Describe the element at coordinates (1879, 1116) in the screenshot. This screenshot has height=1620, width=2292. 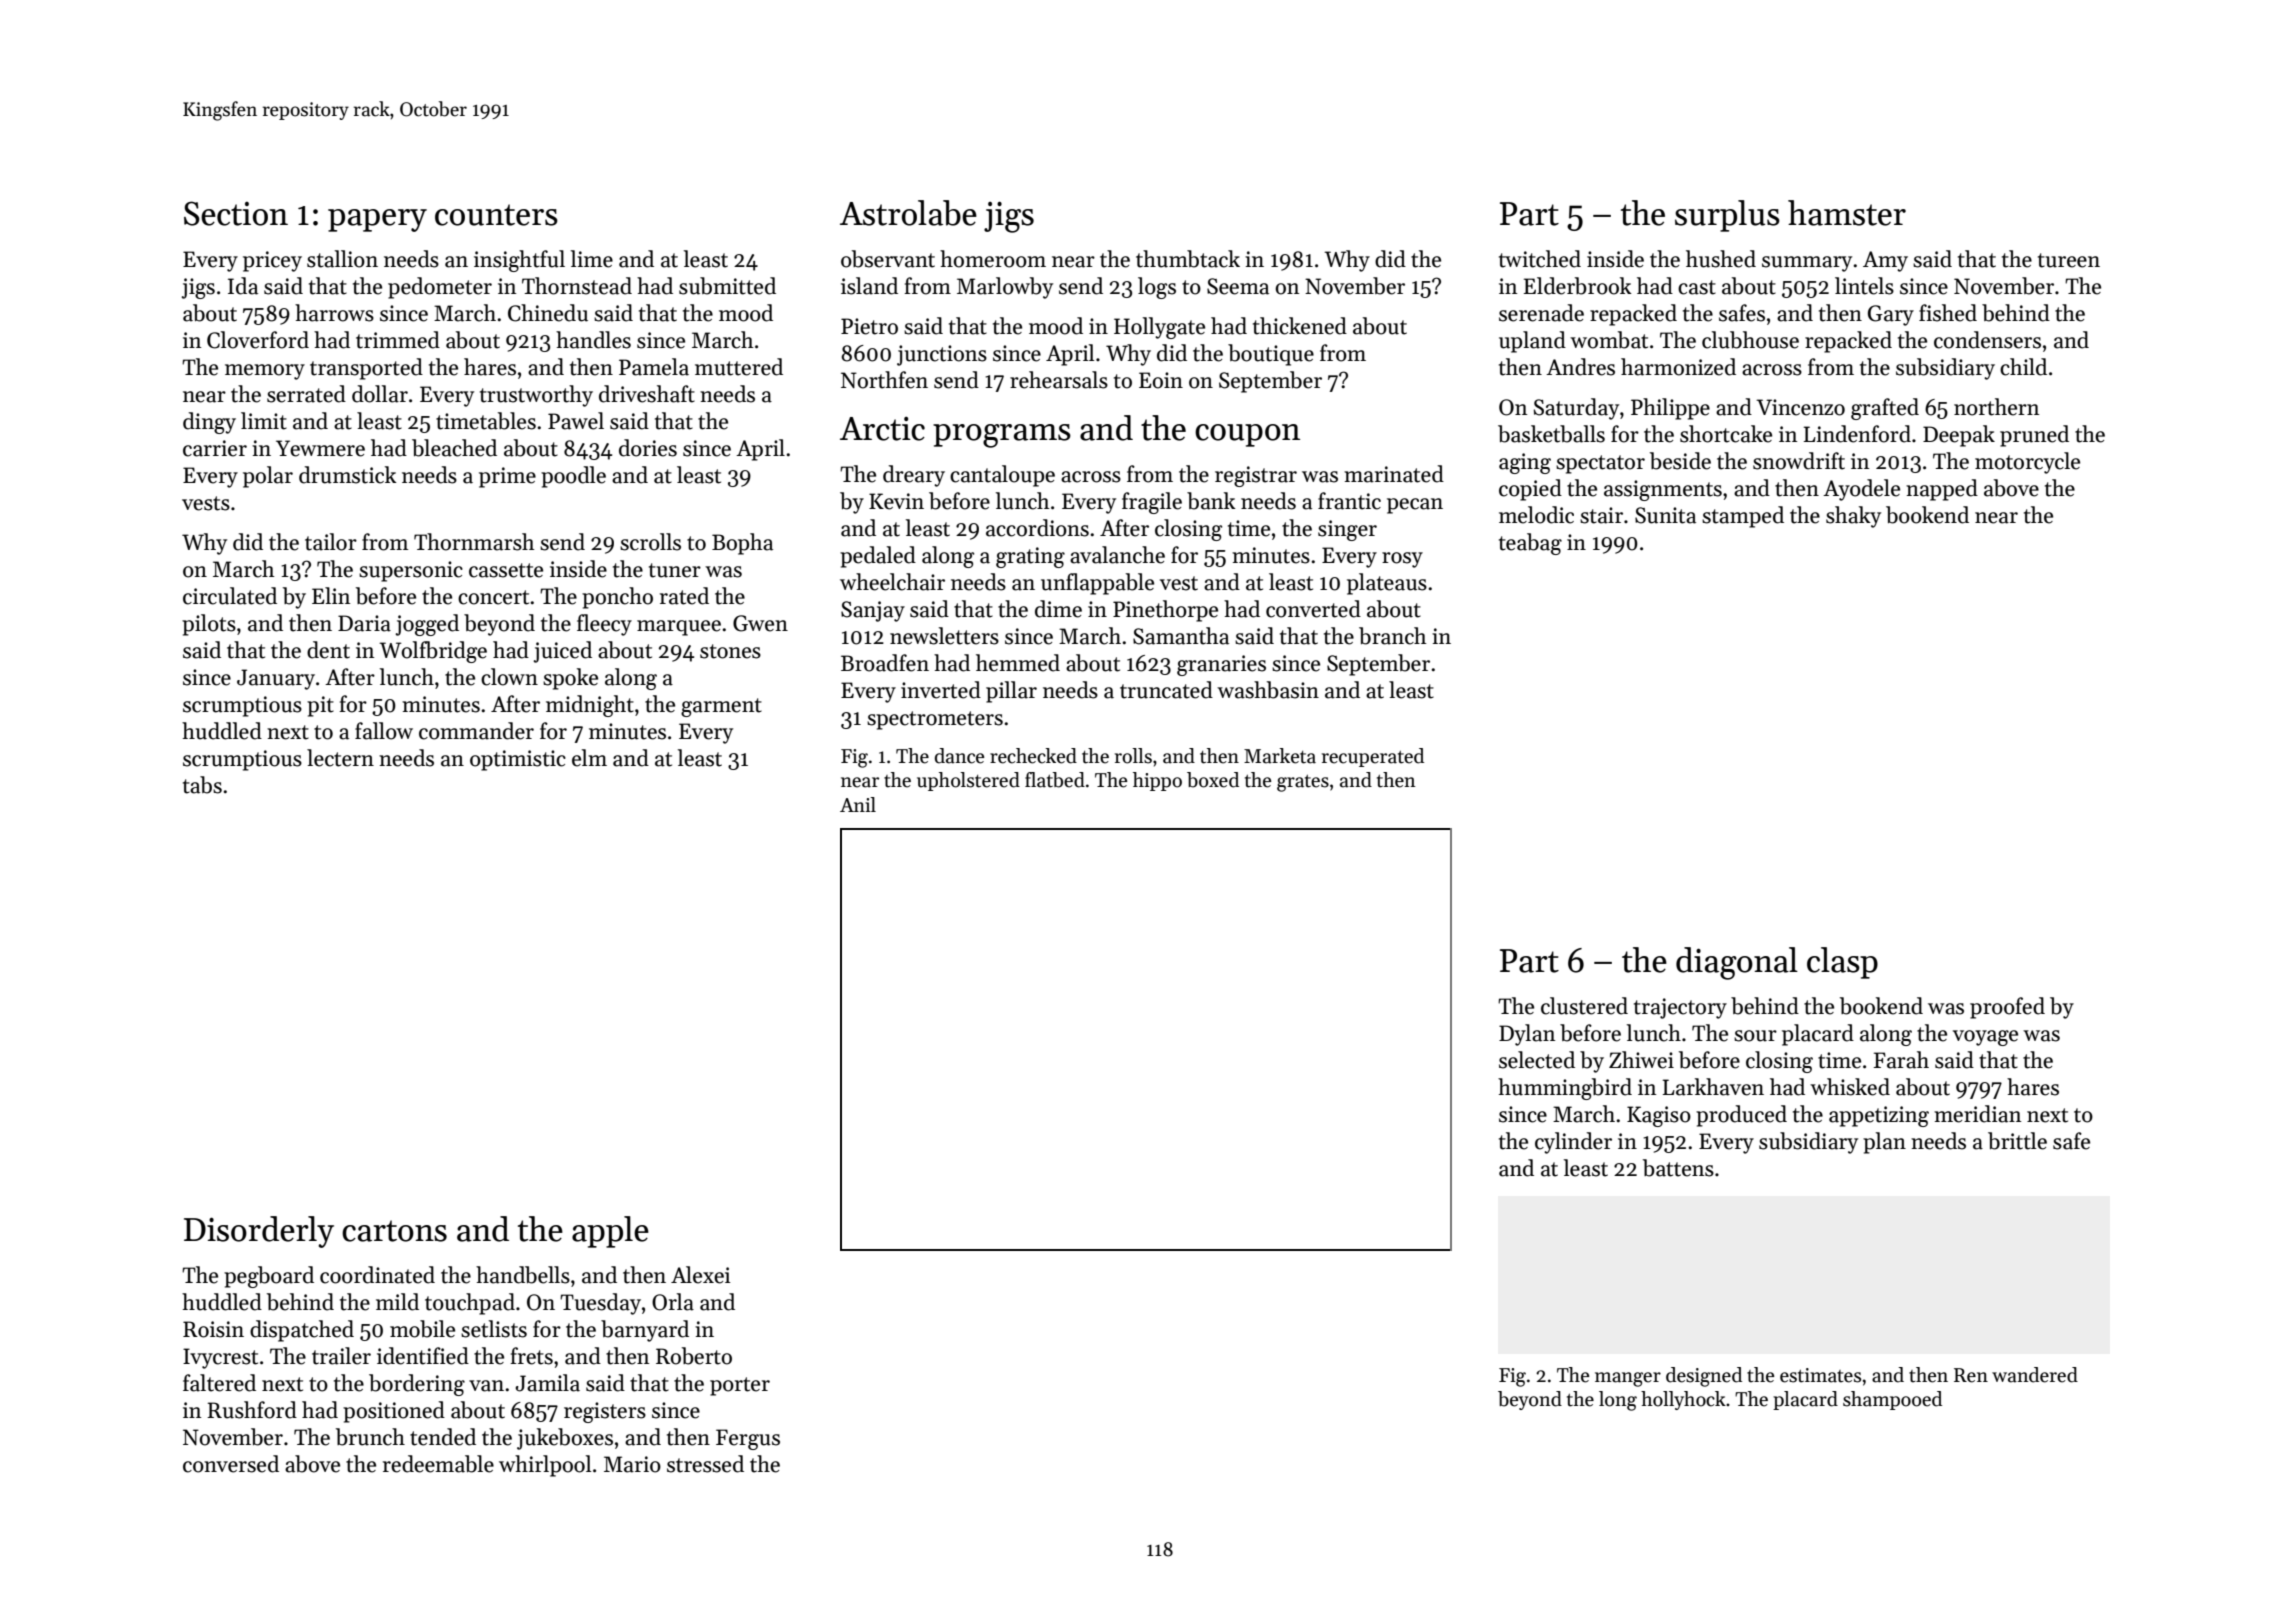
I see `appetizing` at that location.
